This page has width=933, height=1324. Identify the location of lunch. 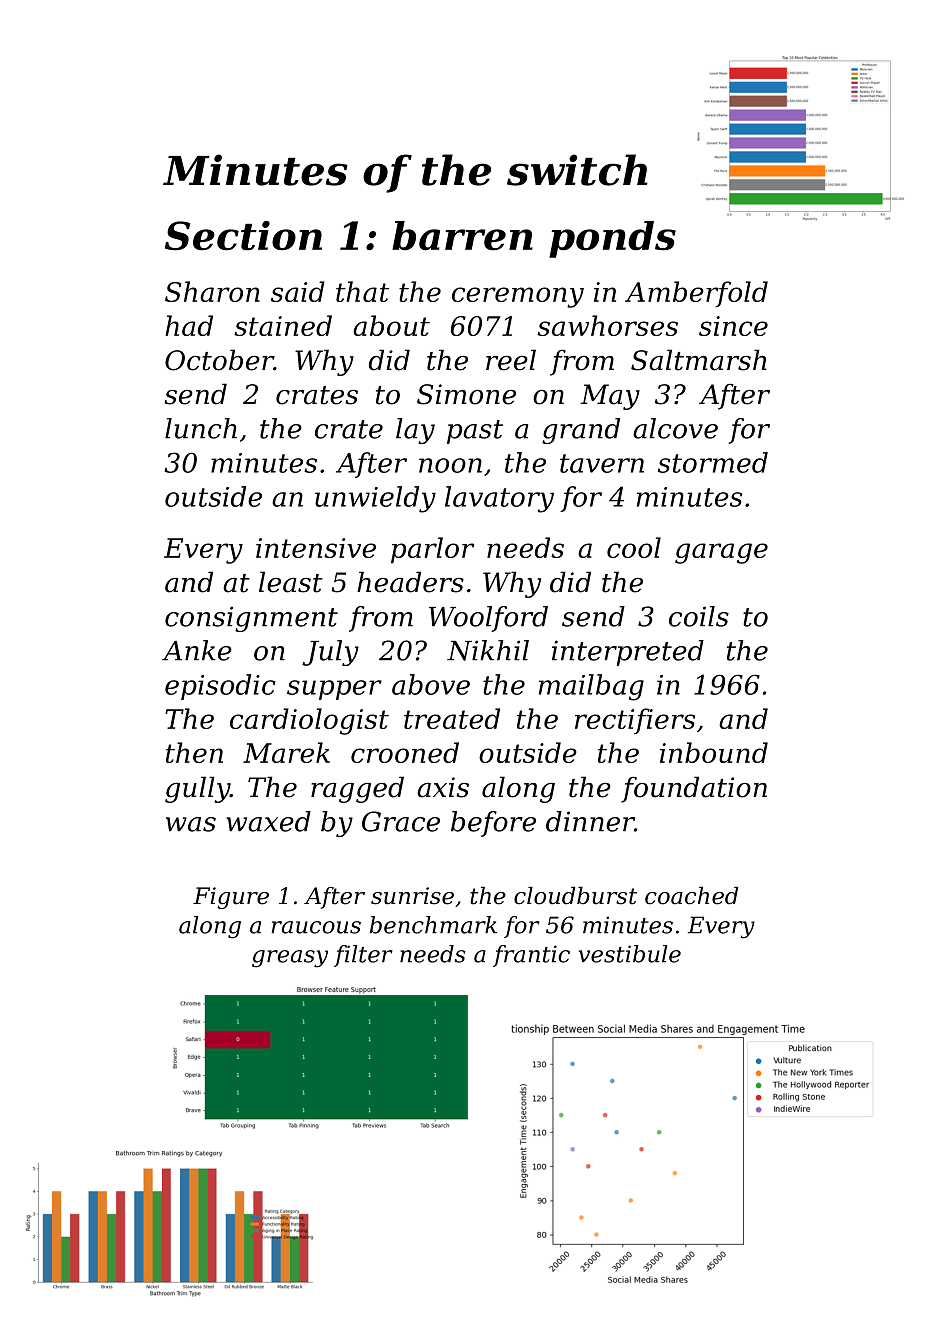
(201, 428).
